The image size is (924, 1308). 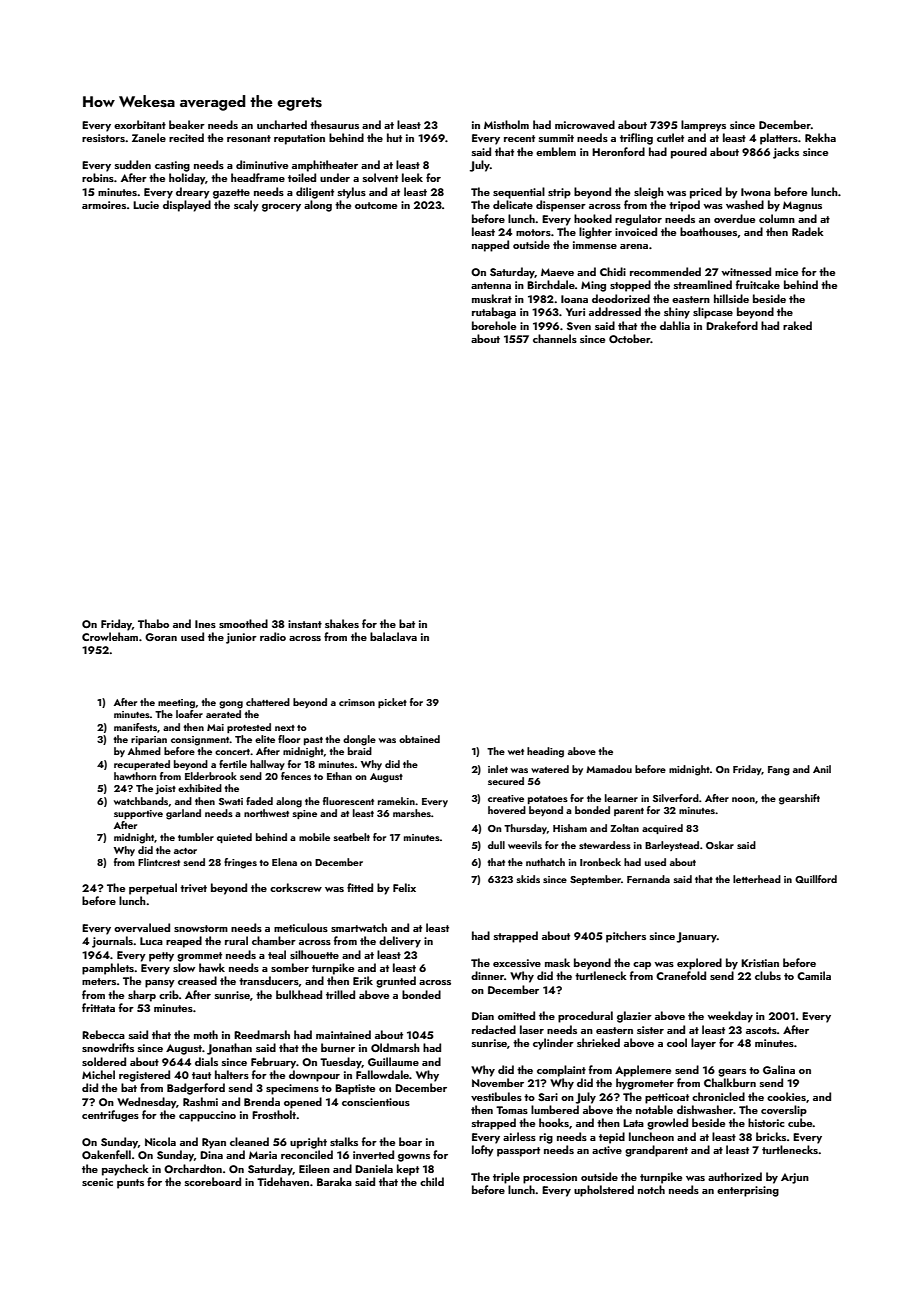 What do you see at coordinates (249, 728) in the image?
I see `protested` at bounding box center [249, 728].
